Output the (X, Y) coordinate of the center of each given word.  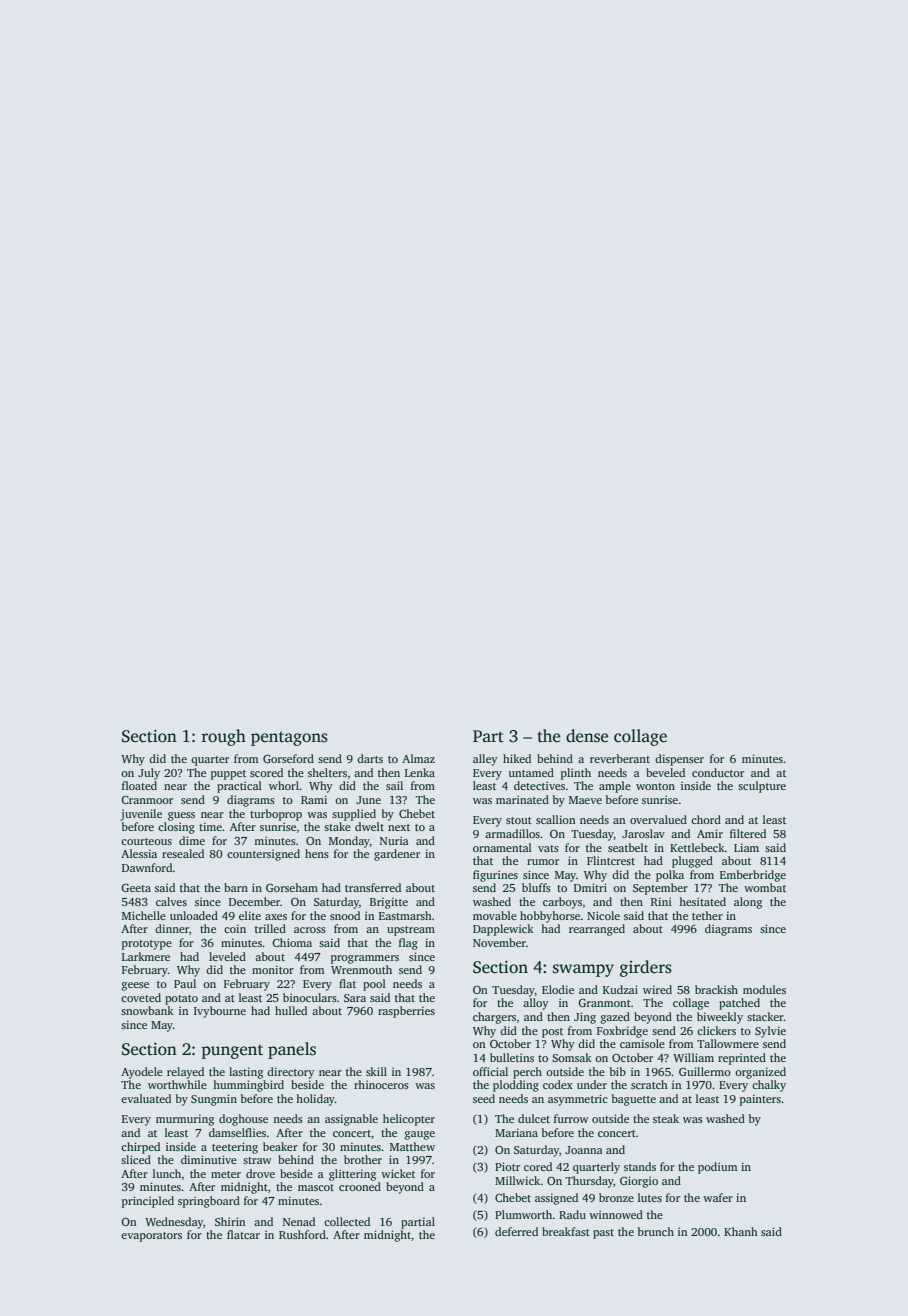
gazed (615, 1018)
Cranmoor (147, 800)
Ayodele (142, 1073)
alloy (536, 1004)
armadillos (512, 833)
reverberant (620, 758)
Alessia (139, 853)
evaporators (151, 1237)
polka (670, 876)
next (399, 827)
